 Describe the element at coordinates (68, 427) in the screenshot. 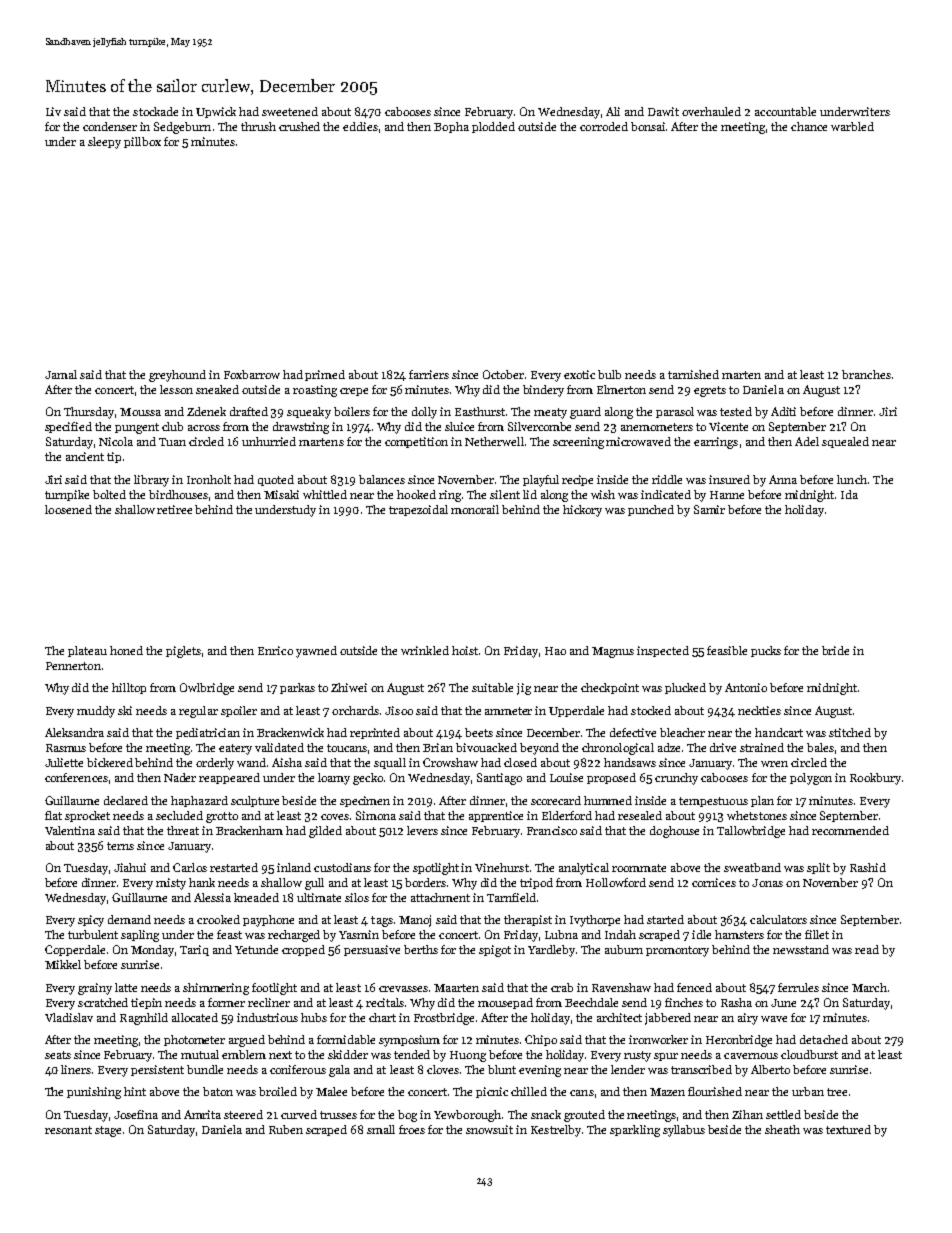

I see `specified` at that location.
